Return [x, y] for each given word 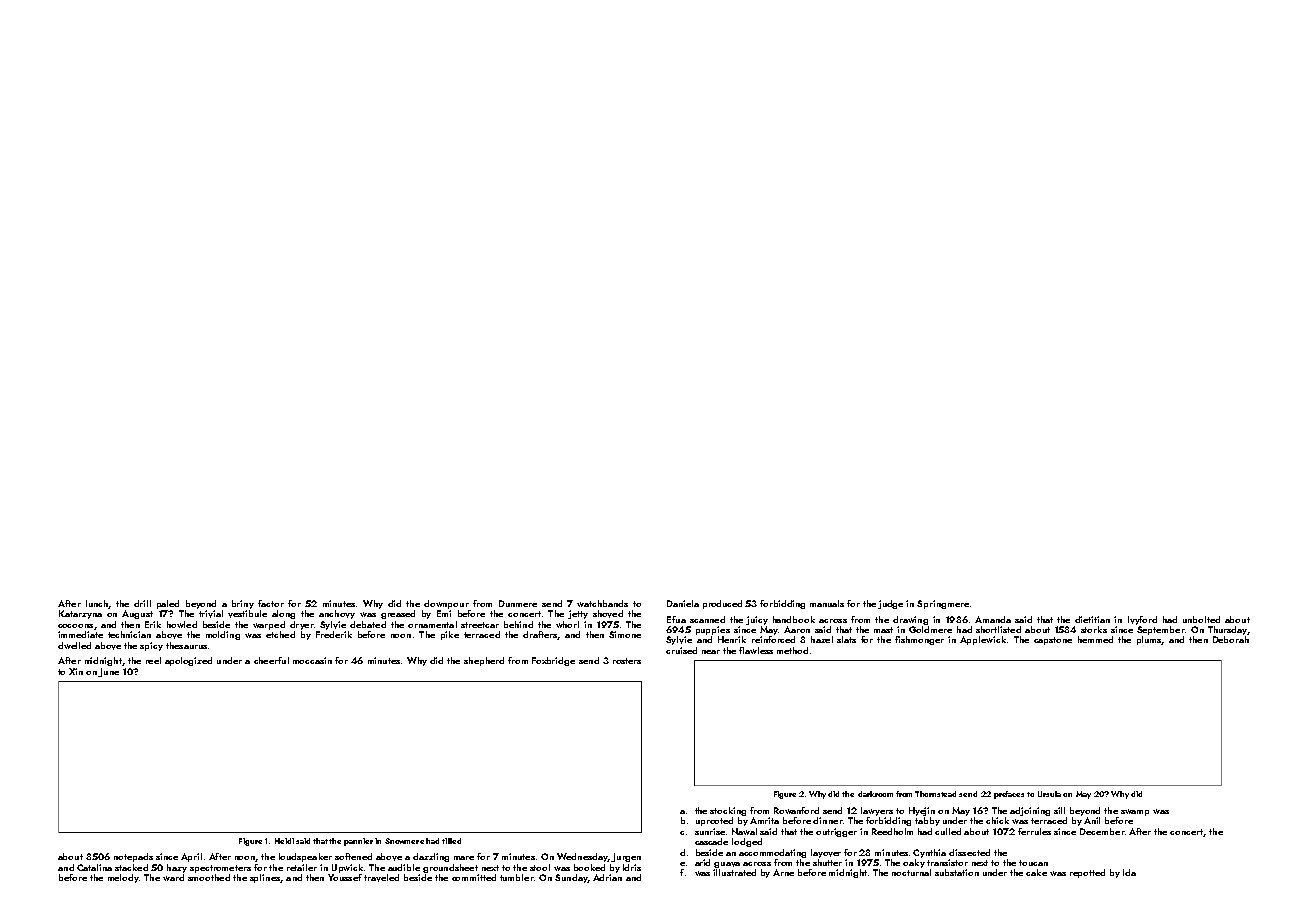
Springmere [943, 604]
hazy [177, 868]
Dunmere [518, 603]
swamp [1135, 812]
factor [271, 603]
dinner [827, 820]
